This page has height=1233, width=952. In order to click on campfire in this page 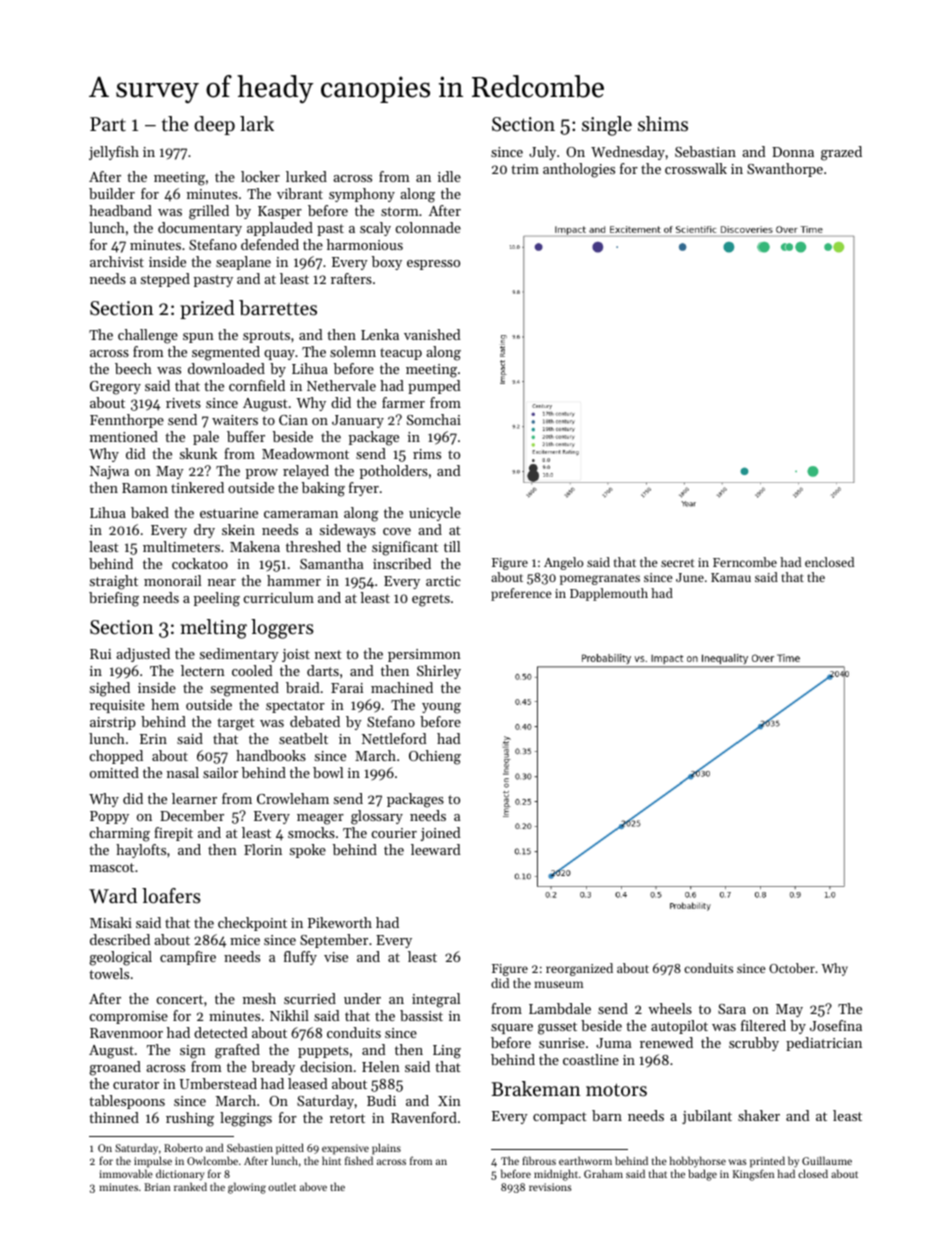, I will do `click(188, 958)`.
